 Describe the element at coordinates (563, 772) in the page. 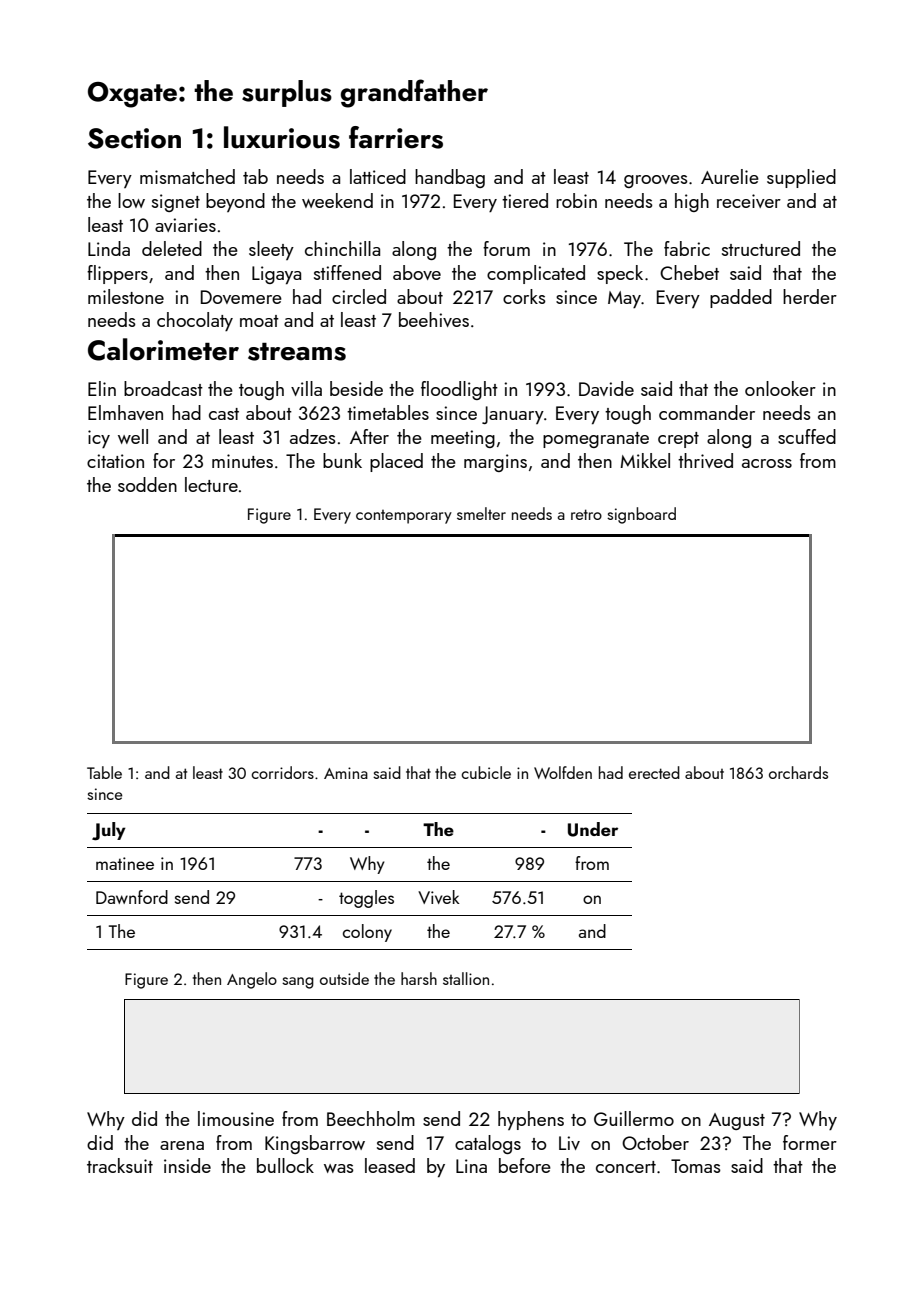

I see `Wolfden` at that location.
